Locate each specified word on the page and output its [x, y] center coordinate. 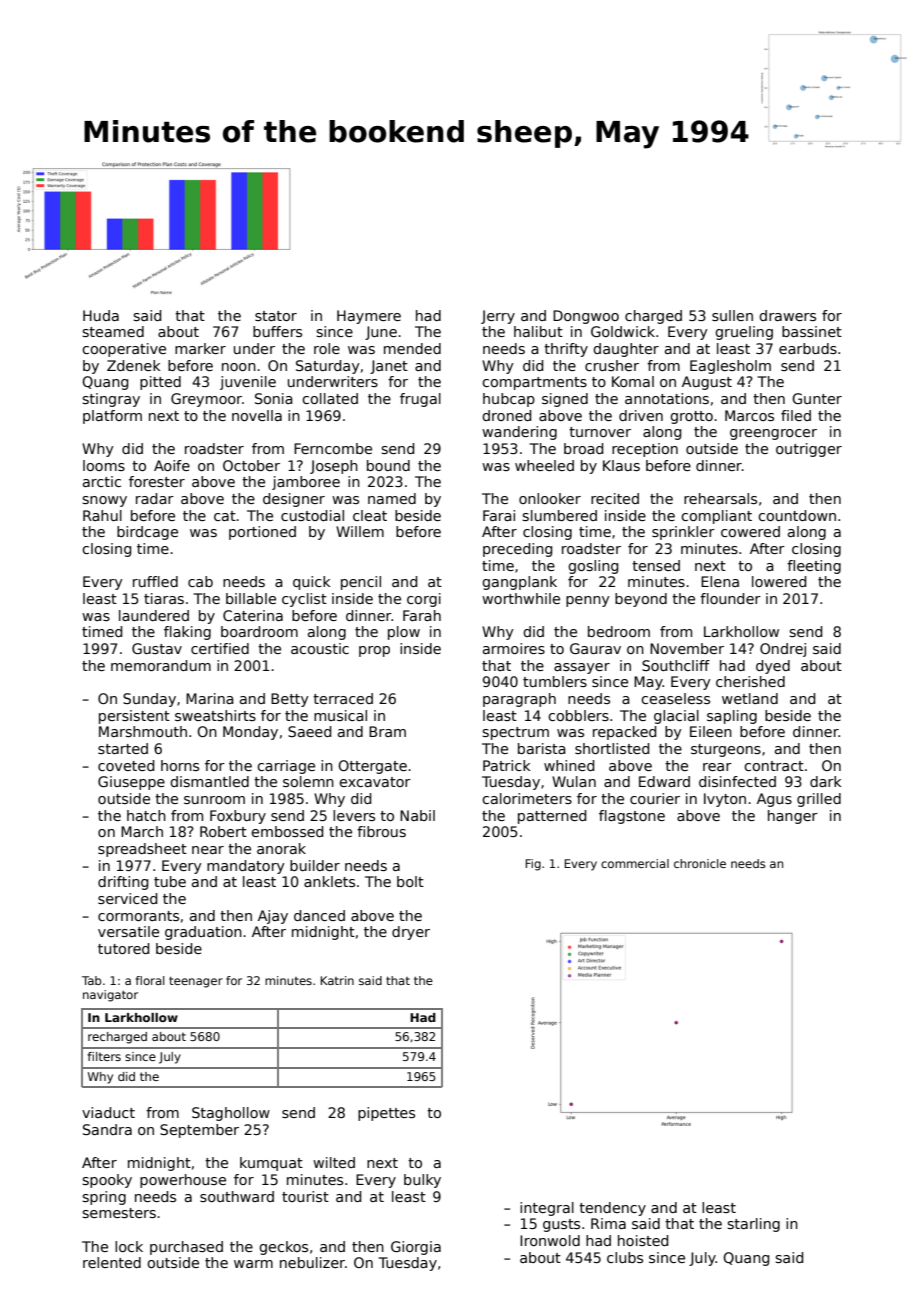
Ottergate [372, 767]
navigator [110, 996]
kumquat [271, 1164]
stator [276, 316]
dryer [411, 933]
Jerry [498, 317]
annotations [667, 398]
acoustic [320, 648]
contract [774, 766]
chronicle [700, 863]
